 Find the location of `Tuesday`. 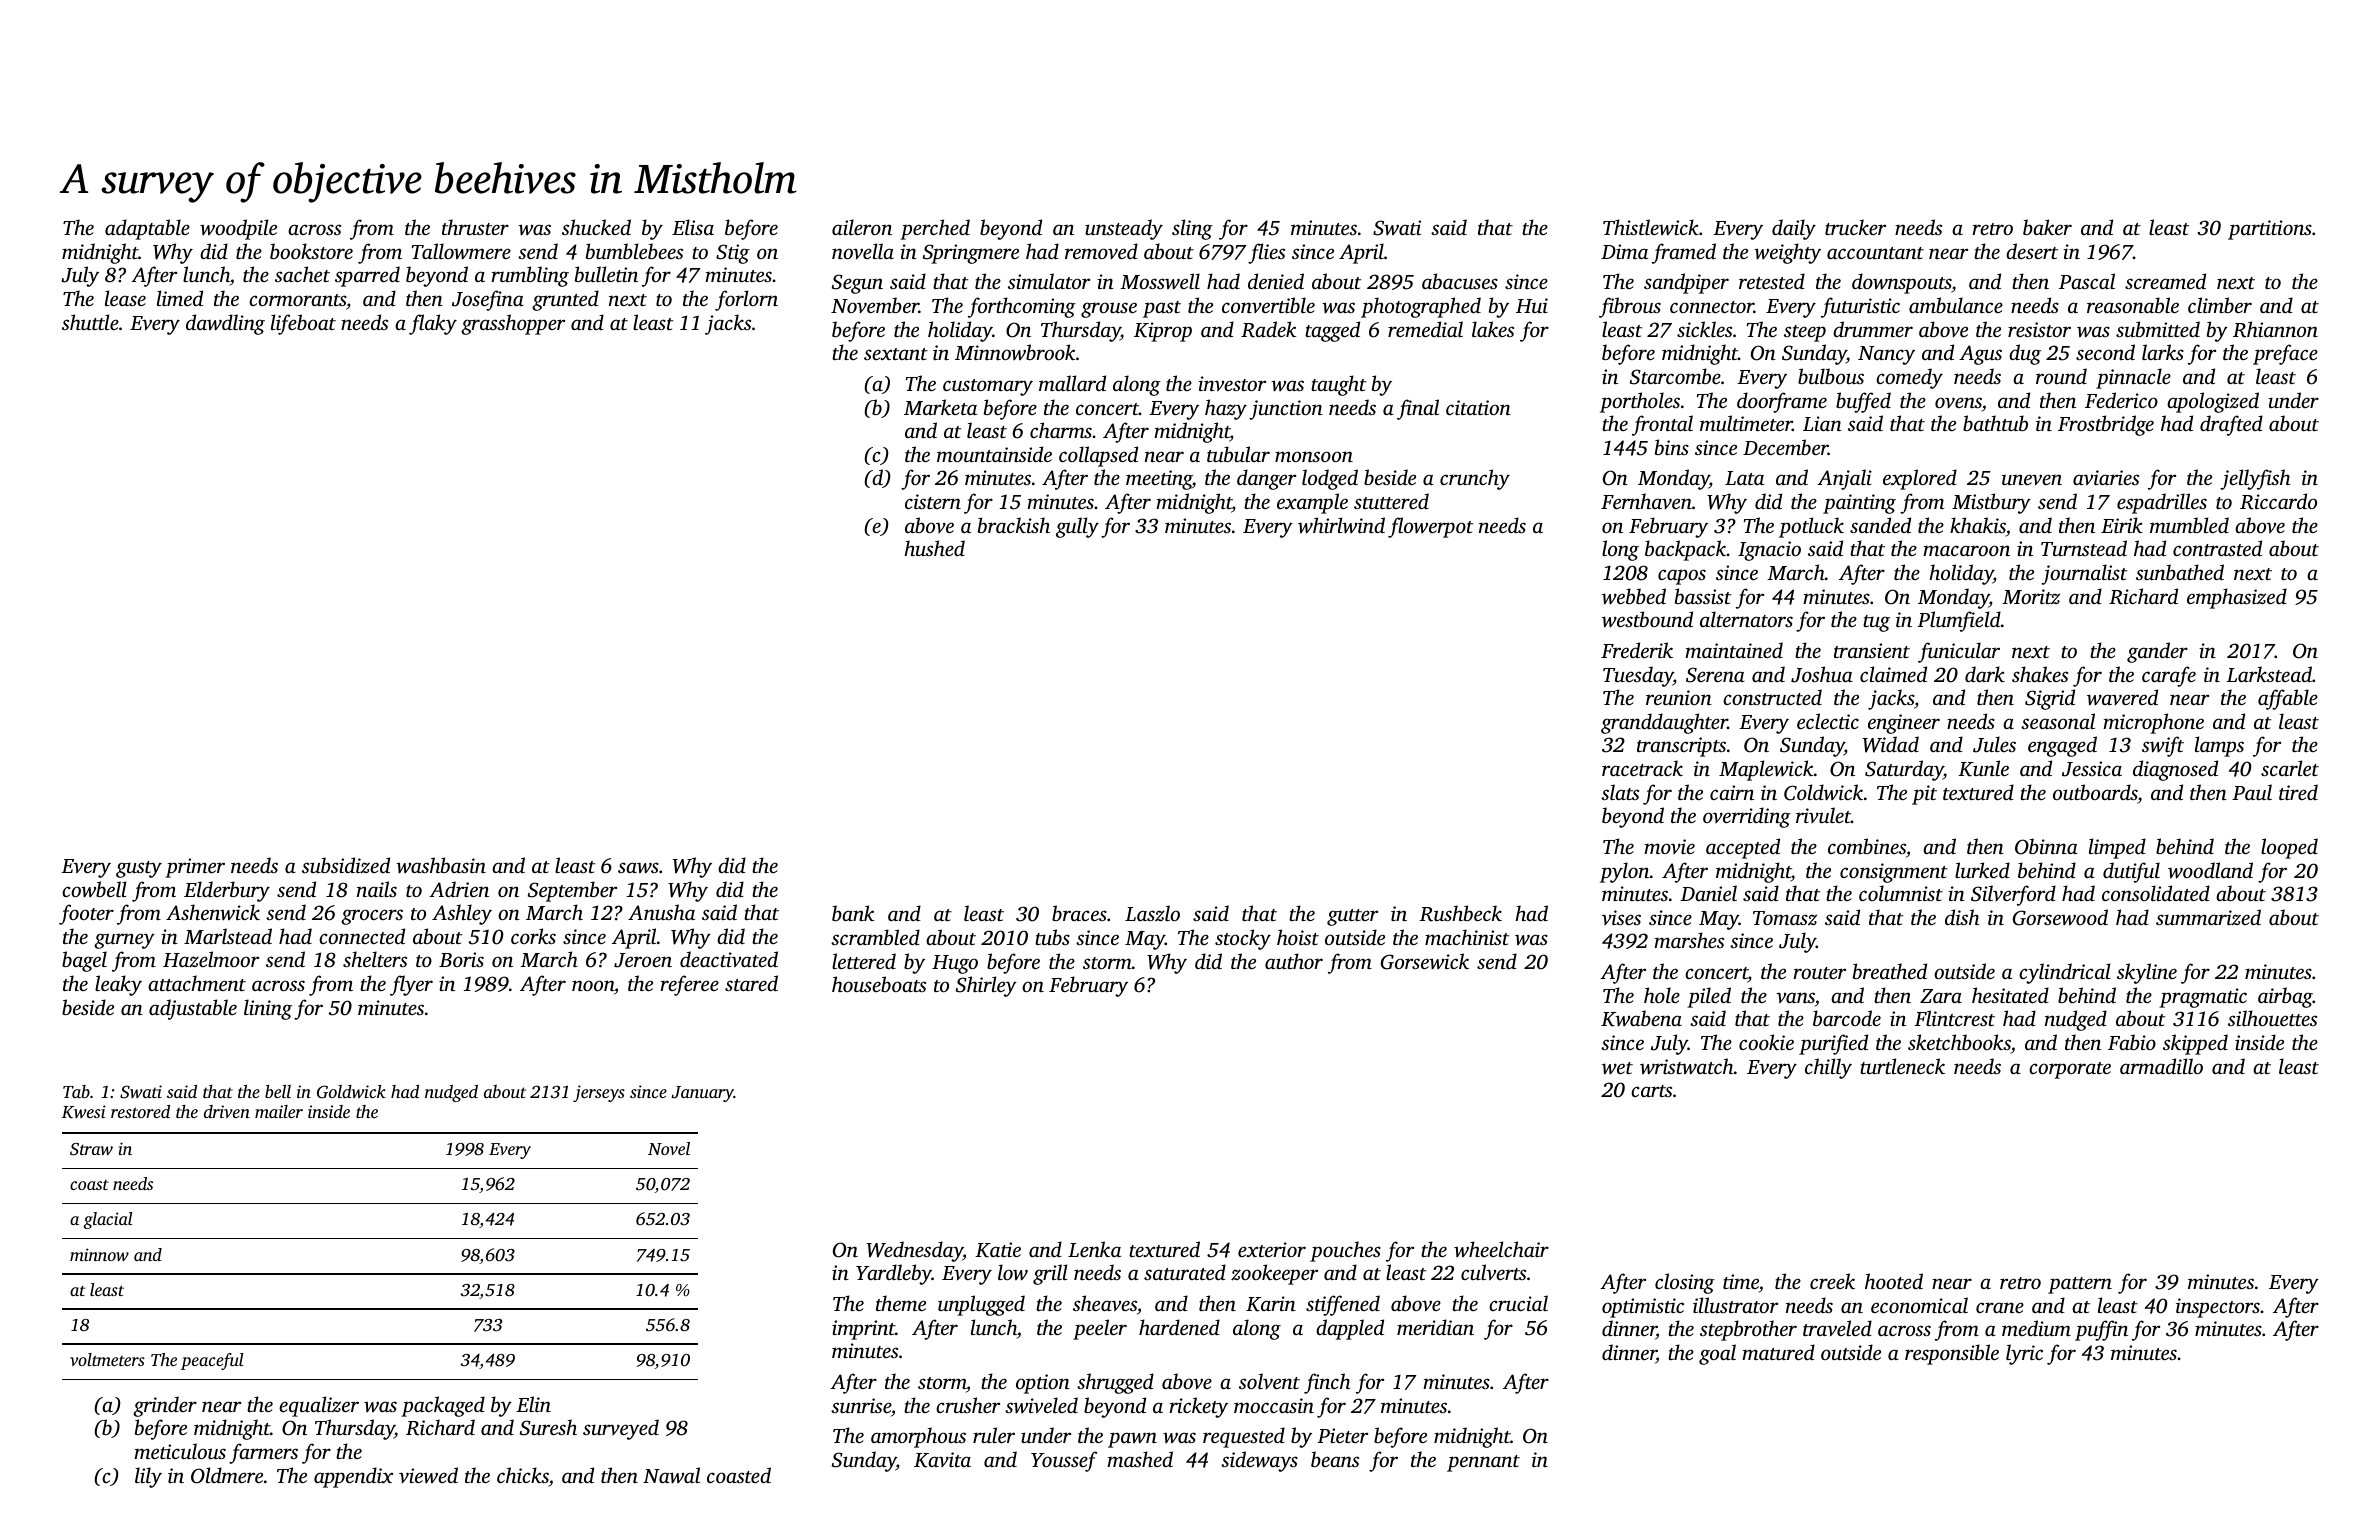

Tuesday is located at coordinates (1638, 676).
